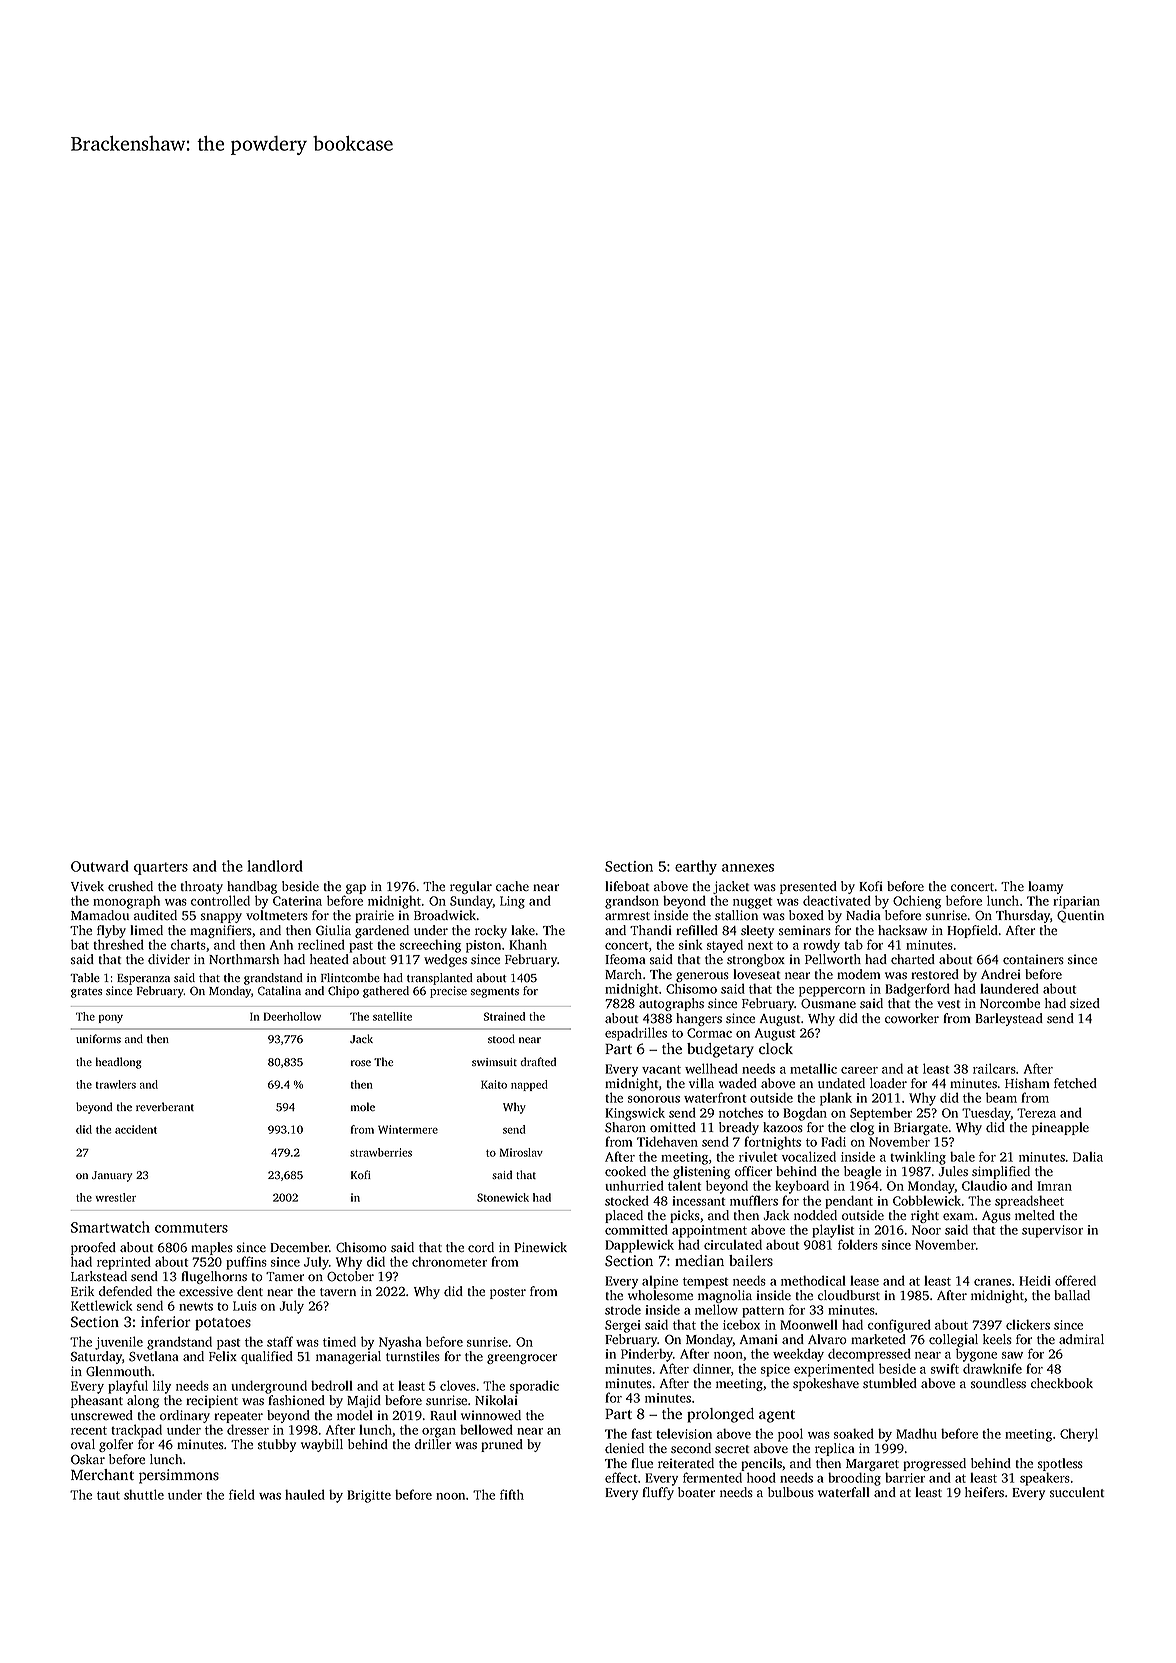 Image resolution: width=1176 pixels, height=1663 pixels. What do you see at coordinates (1075, 1083) in the screenshot?
I see `fetched` at bounding box center [1075, 1083].
